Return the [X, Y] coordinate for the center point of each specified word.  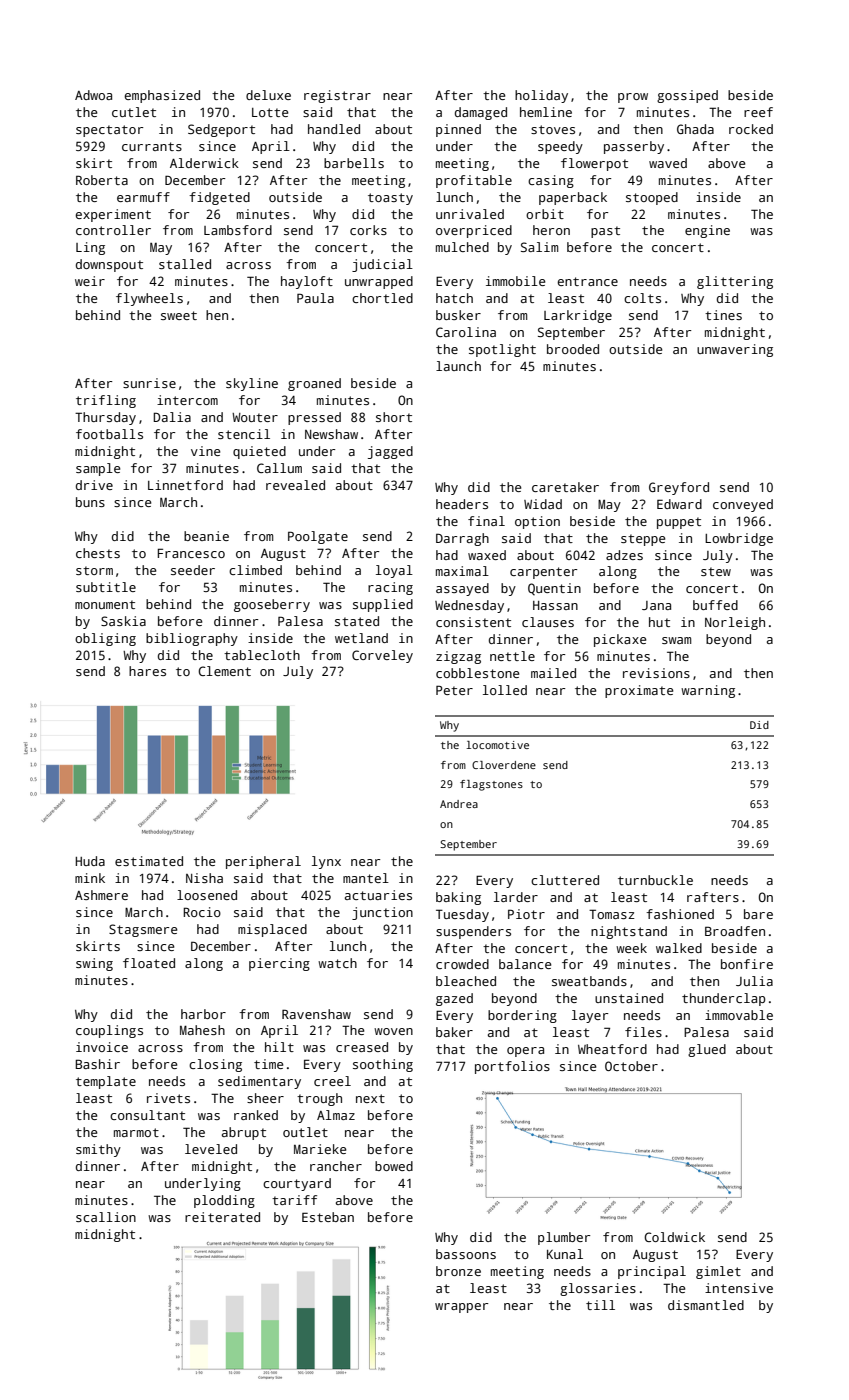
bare [758, 914]
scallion [106, 1217]
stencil [244, 434]
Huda [90, 861]
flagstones [491, 785]
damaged [481, 113]
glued [707, 1050]
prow [633, 98]
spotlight [502, 350]
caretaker [565, 487]
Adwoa [93, 95]
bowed [394, 1166]
